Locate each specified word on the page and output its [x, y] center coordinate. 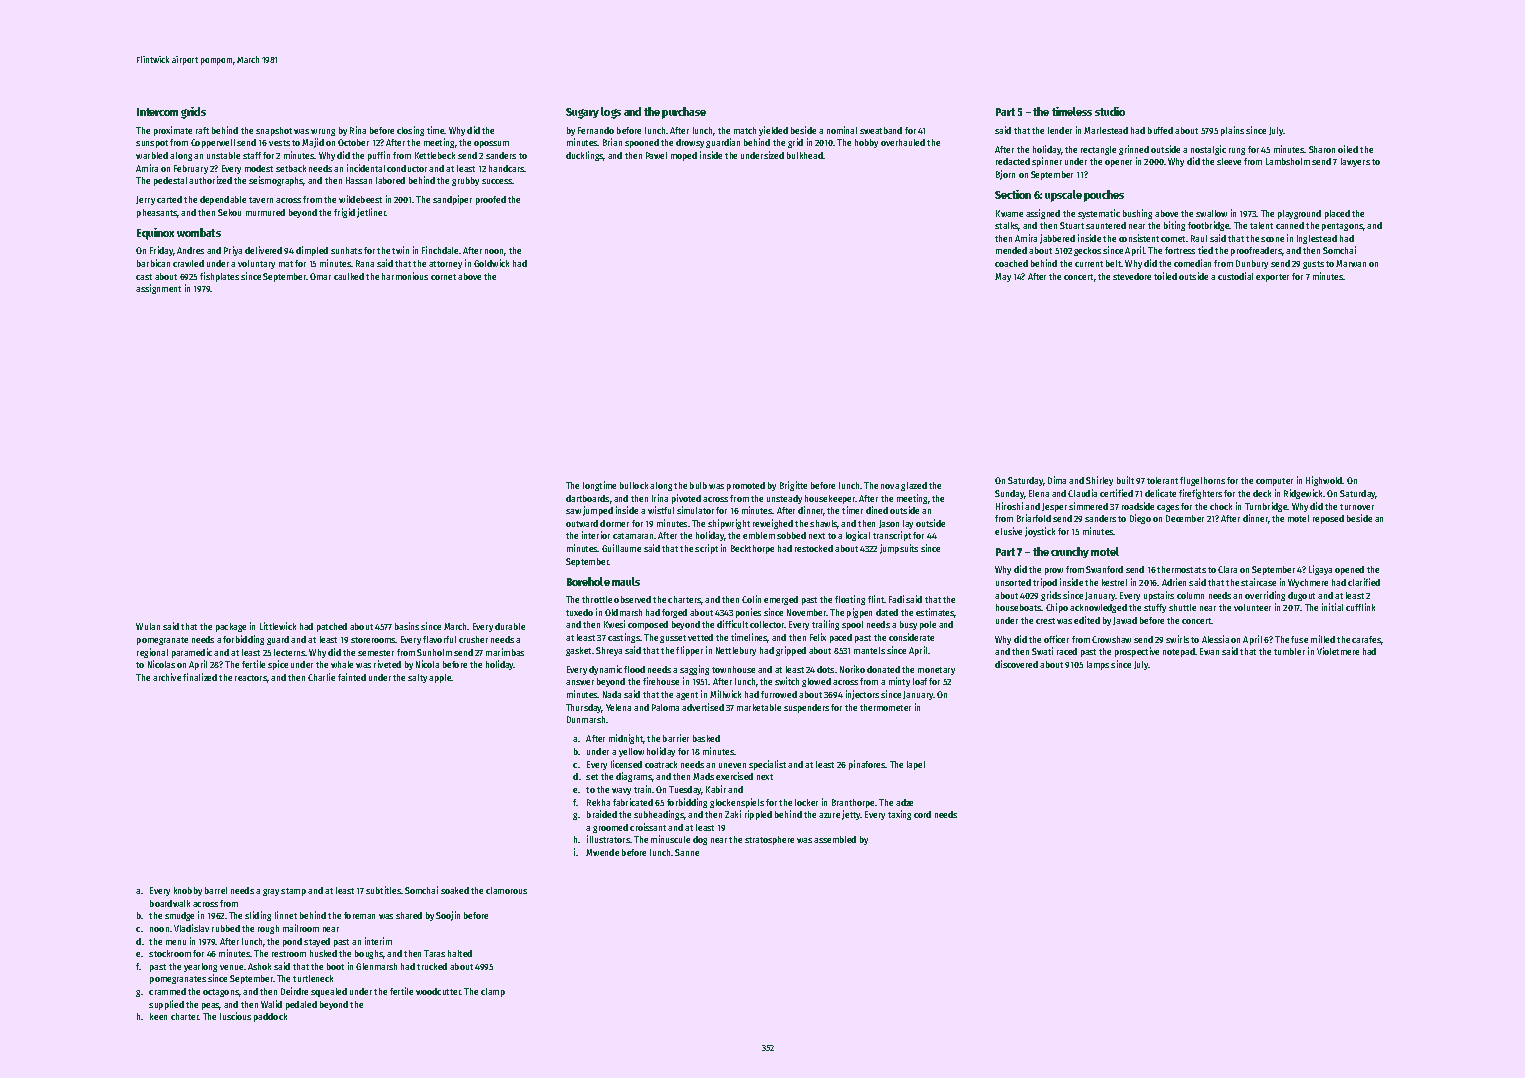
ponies [748, 613]
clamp [493, 992]
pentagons [1342, 227]
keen [158, 1016]
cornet [443, 277]
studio [1110, 111]
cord [922, 814]
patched [332, 627]
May [1003, 277]
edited [1087, 620]
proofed [491, 200]
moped [684, 156]
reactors [251, 678]
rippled [758, 815]
